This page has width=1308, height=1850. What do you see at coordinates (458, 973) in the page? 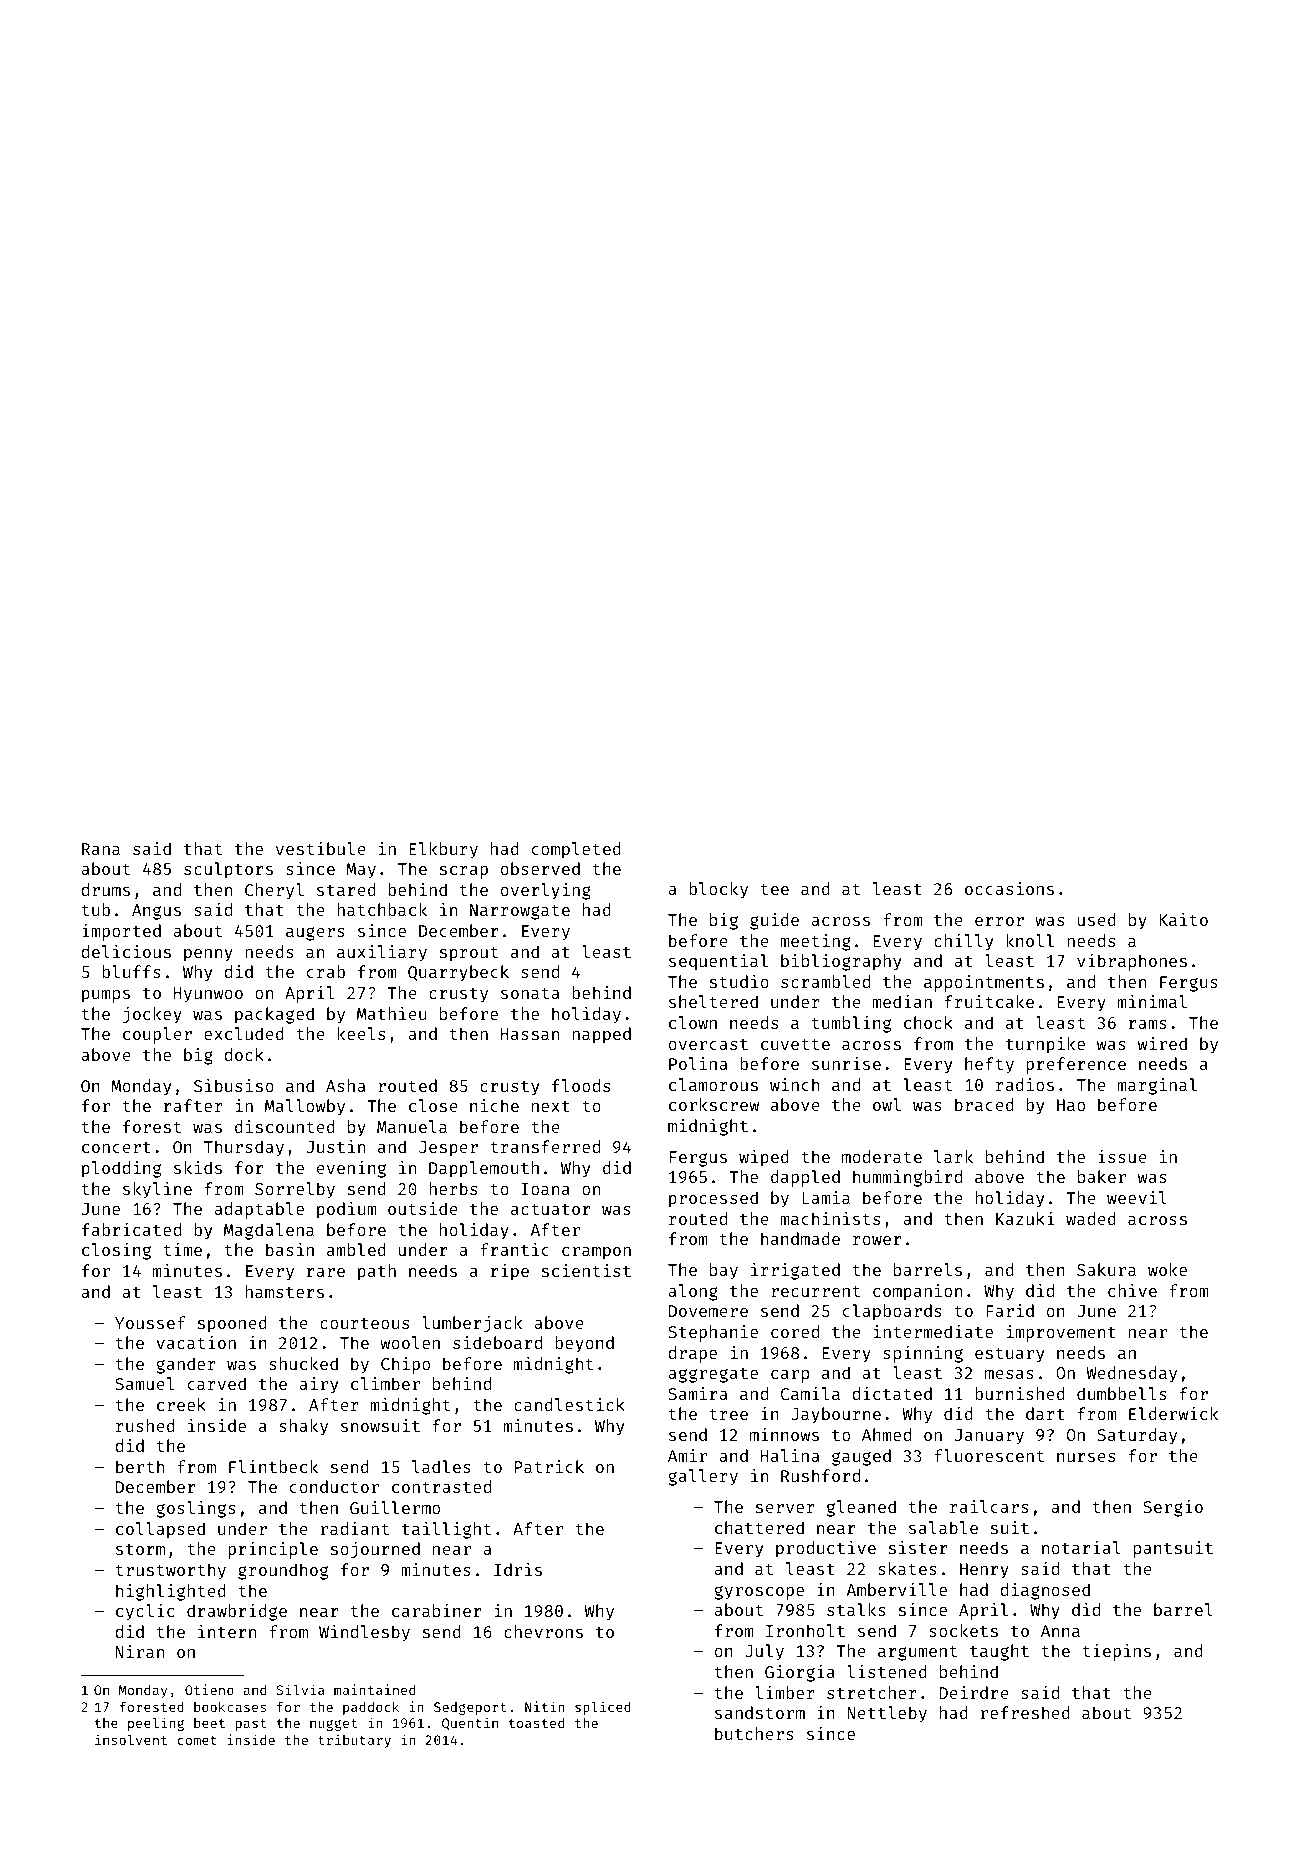
I see `Quarrybeck` at bounding box center [458, 973].
